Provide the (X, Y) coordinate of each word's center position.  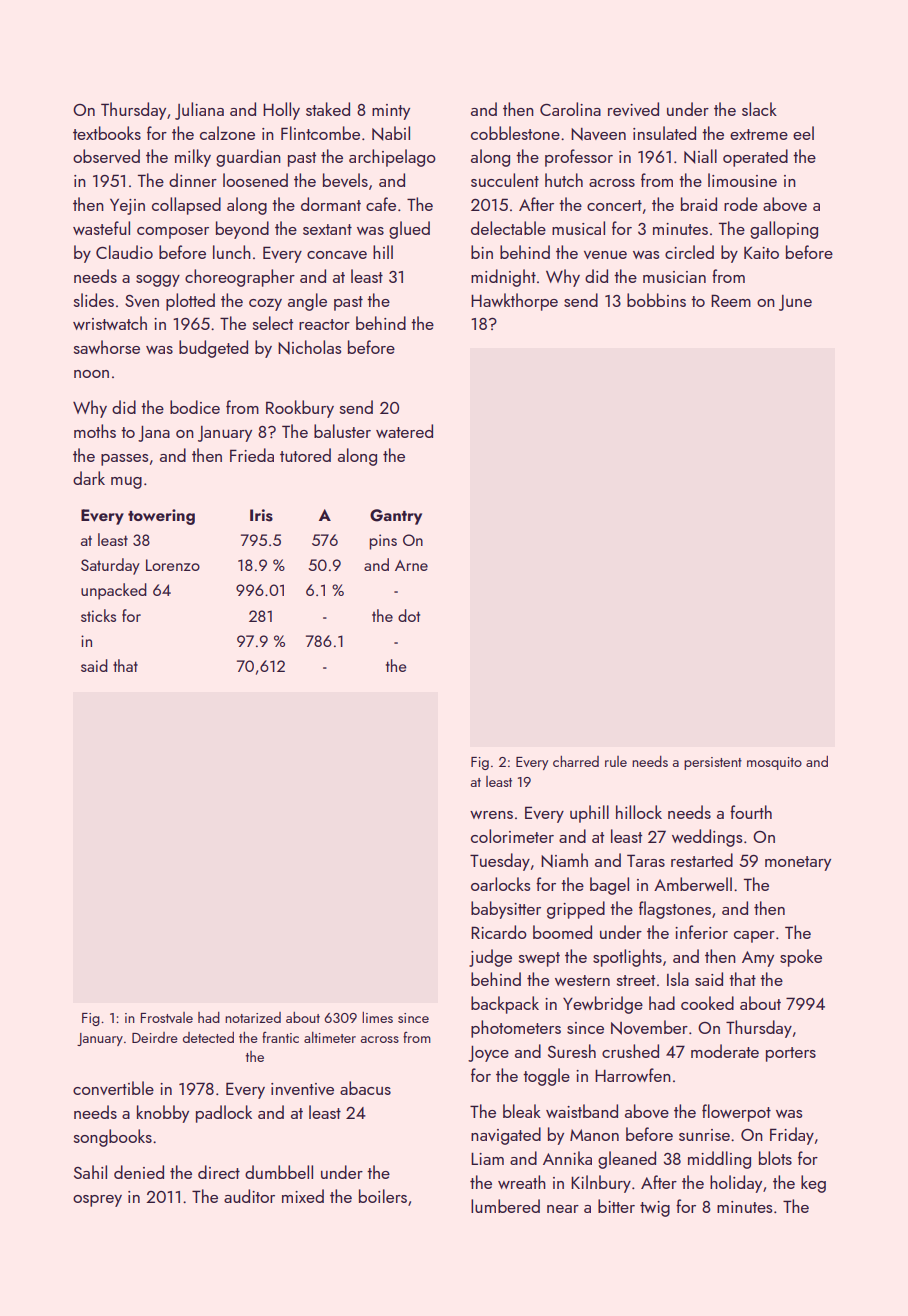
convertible (113, 1088)
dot (409, 615)
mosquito (774, 763)
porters (791, 1054)
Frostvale (167, 1017)
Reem (731, 300)
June (795, 303)
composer (173, 233)
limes (377, 1017)
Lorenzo (173, 565)
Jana (154, 434)
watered (404, 431)
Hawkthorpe (514, 302)
